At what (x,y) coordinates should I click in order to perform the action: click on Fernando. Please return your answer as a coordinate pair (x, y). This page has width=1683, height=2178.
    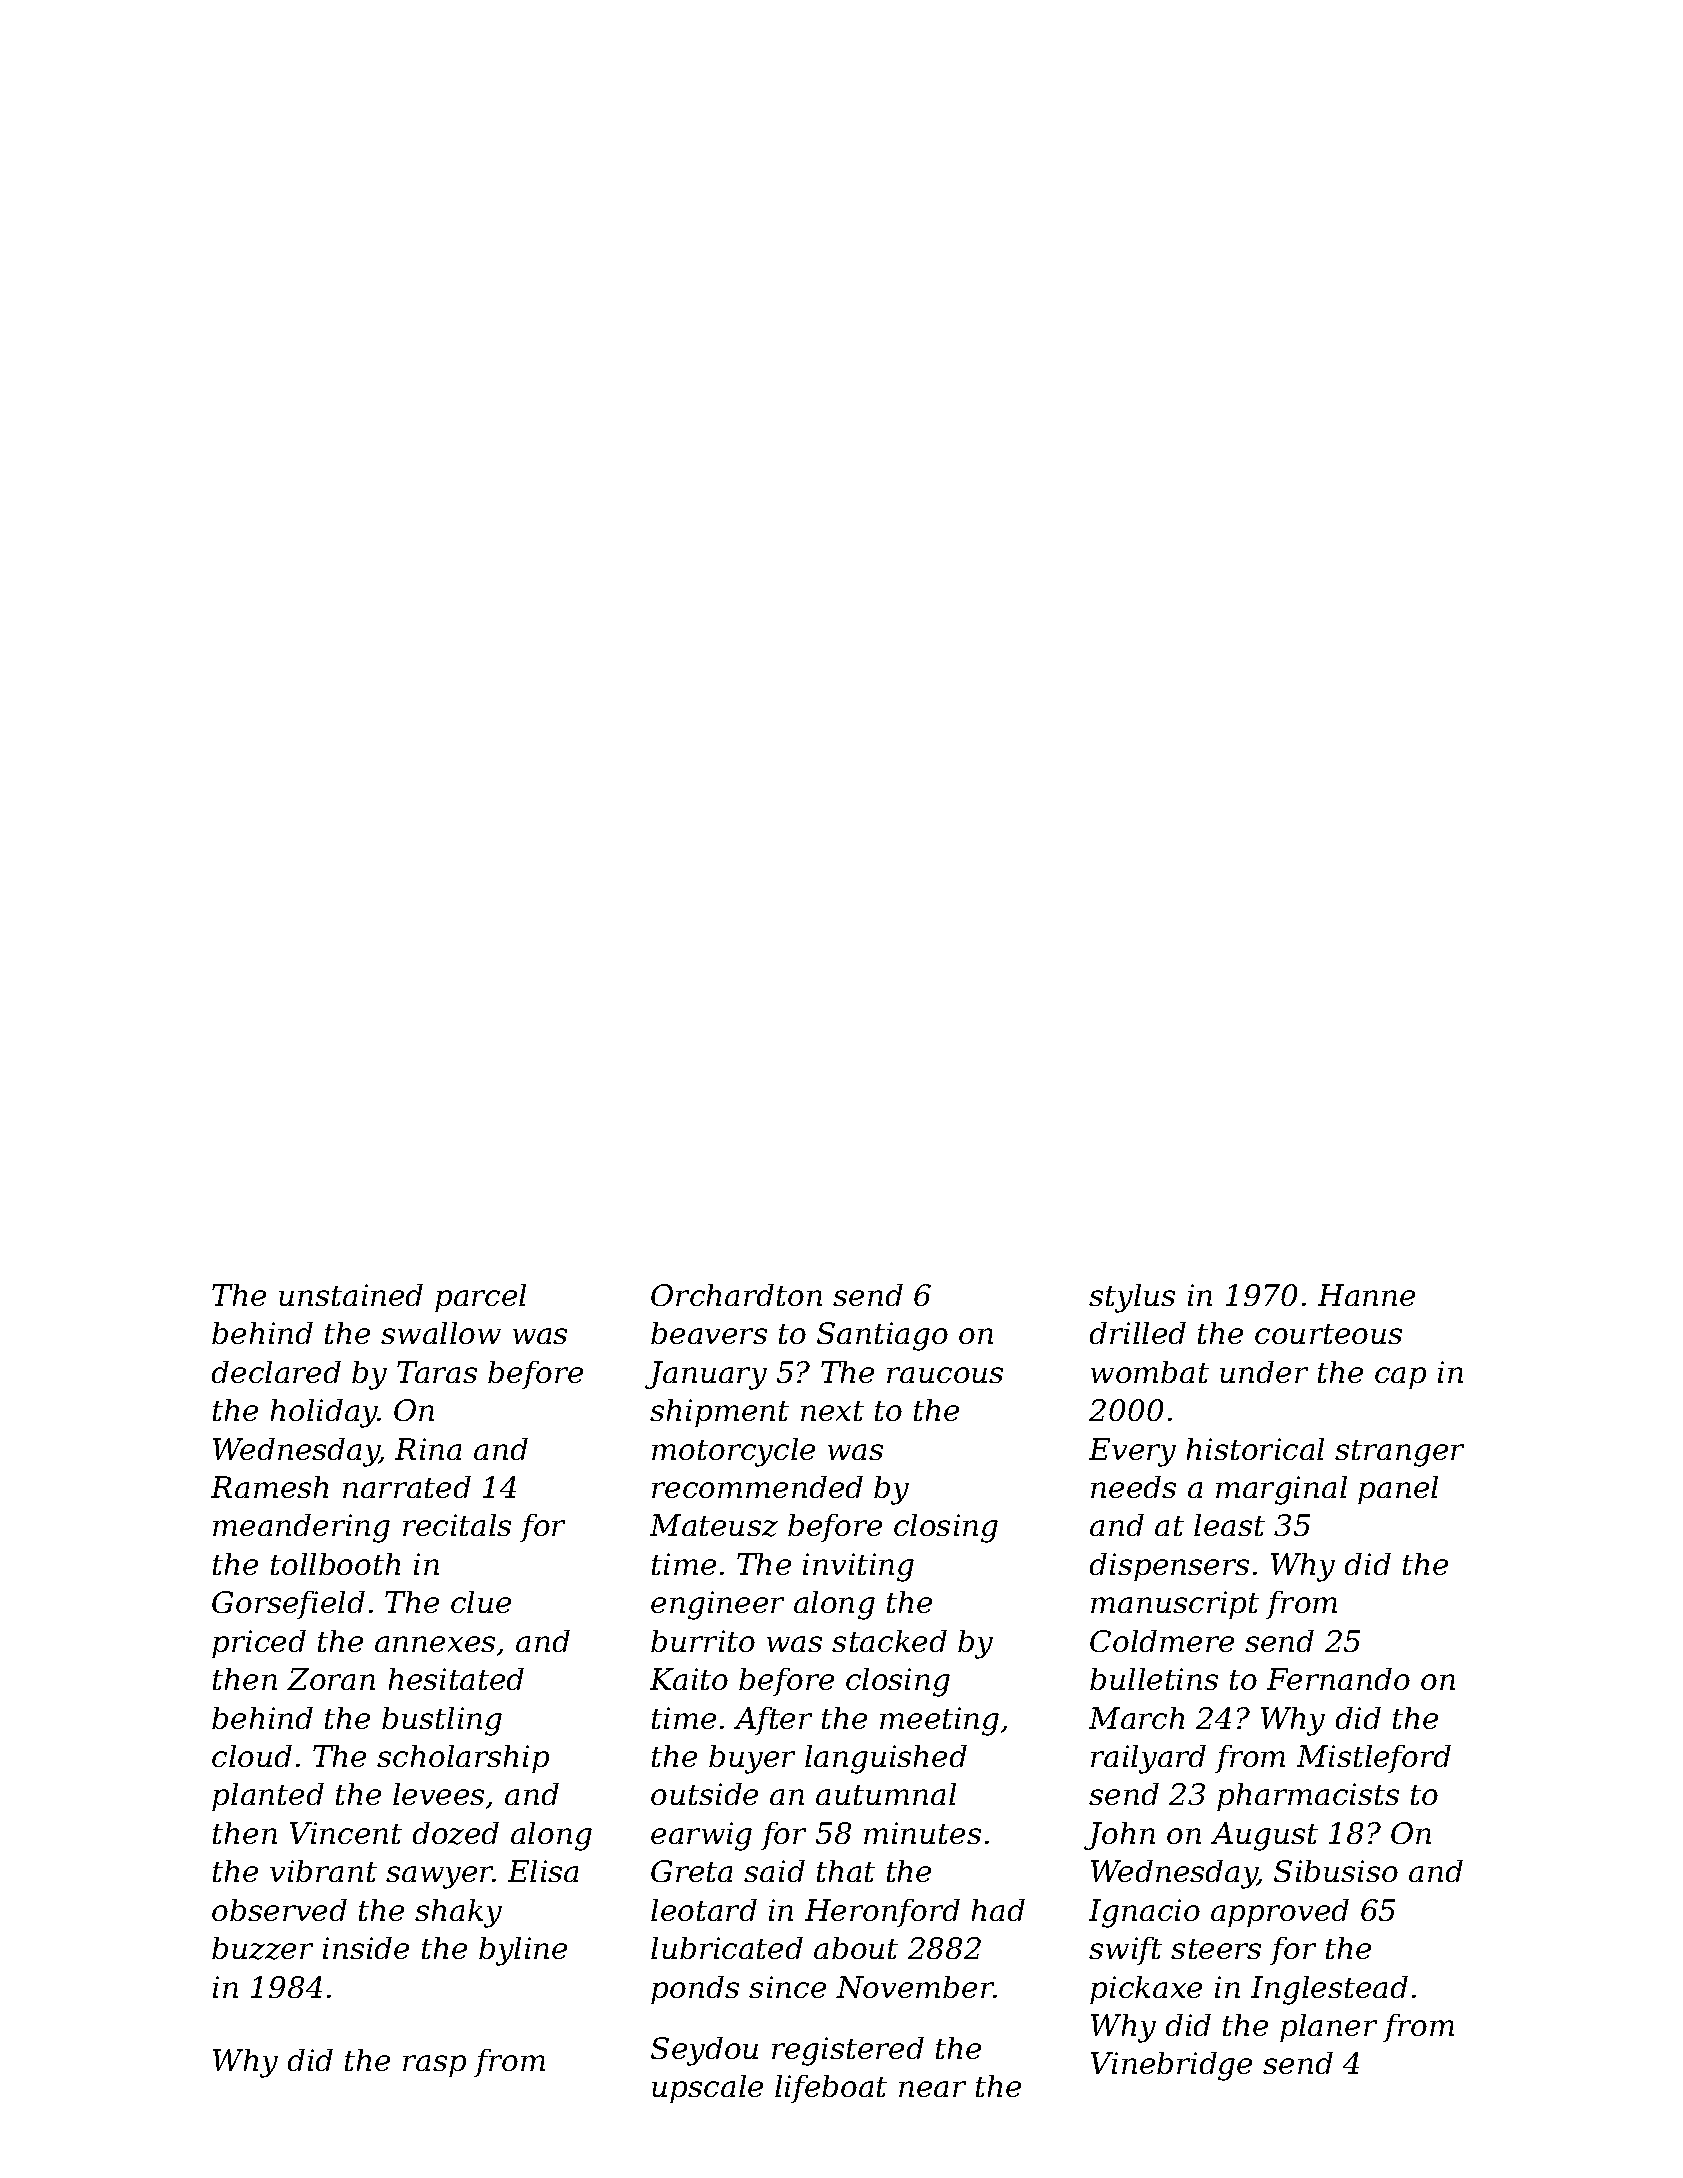
    Looking at the image, I should click on (1338, 1679).
